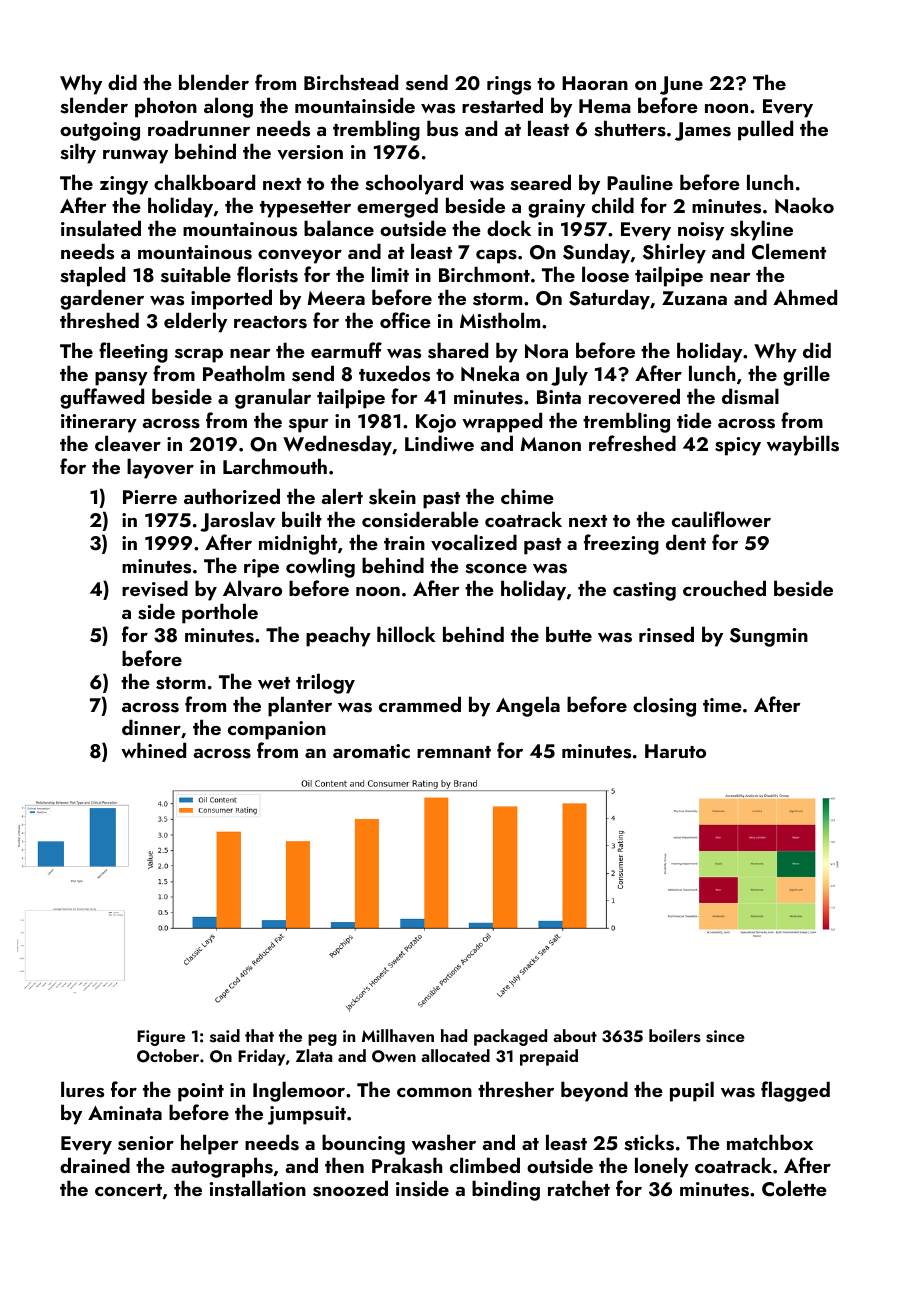 Image resolution: width=908 pixels, height=1316 pixels. Describe the element at coordinates (454, 1035) in the screenshot. I see `had` at that location.
